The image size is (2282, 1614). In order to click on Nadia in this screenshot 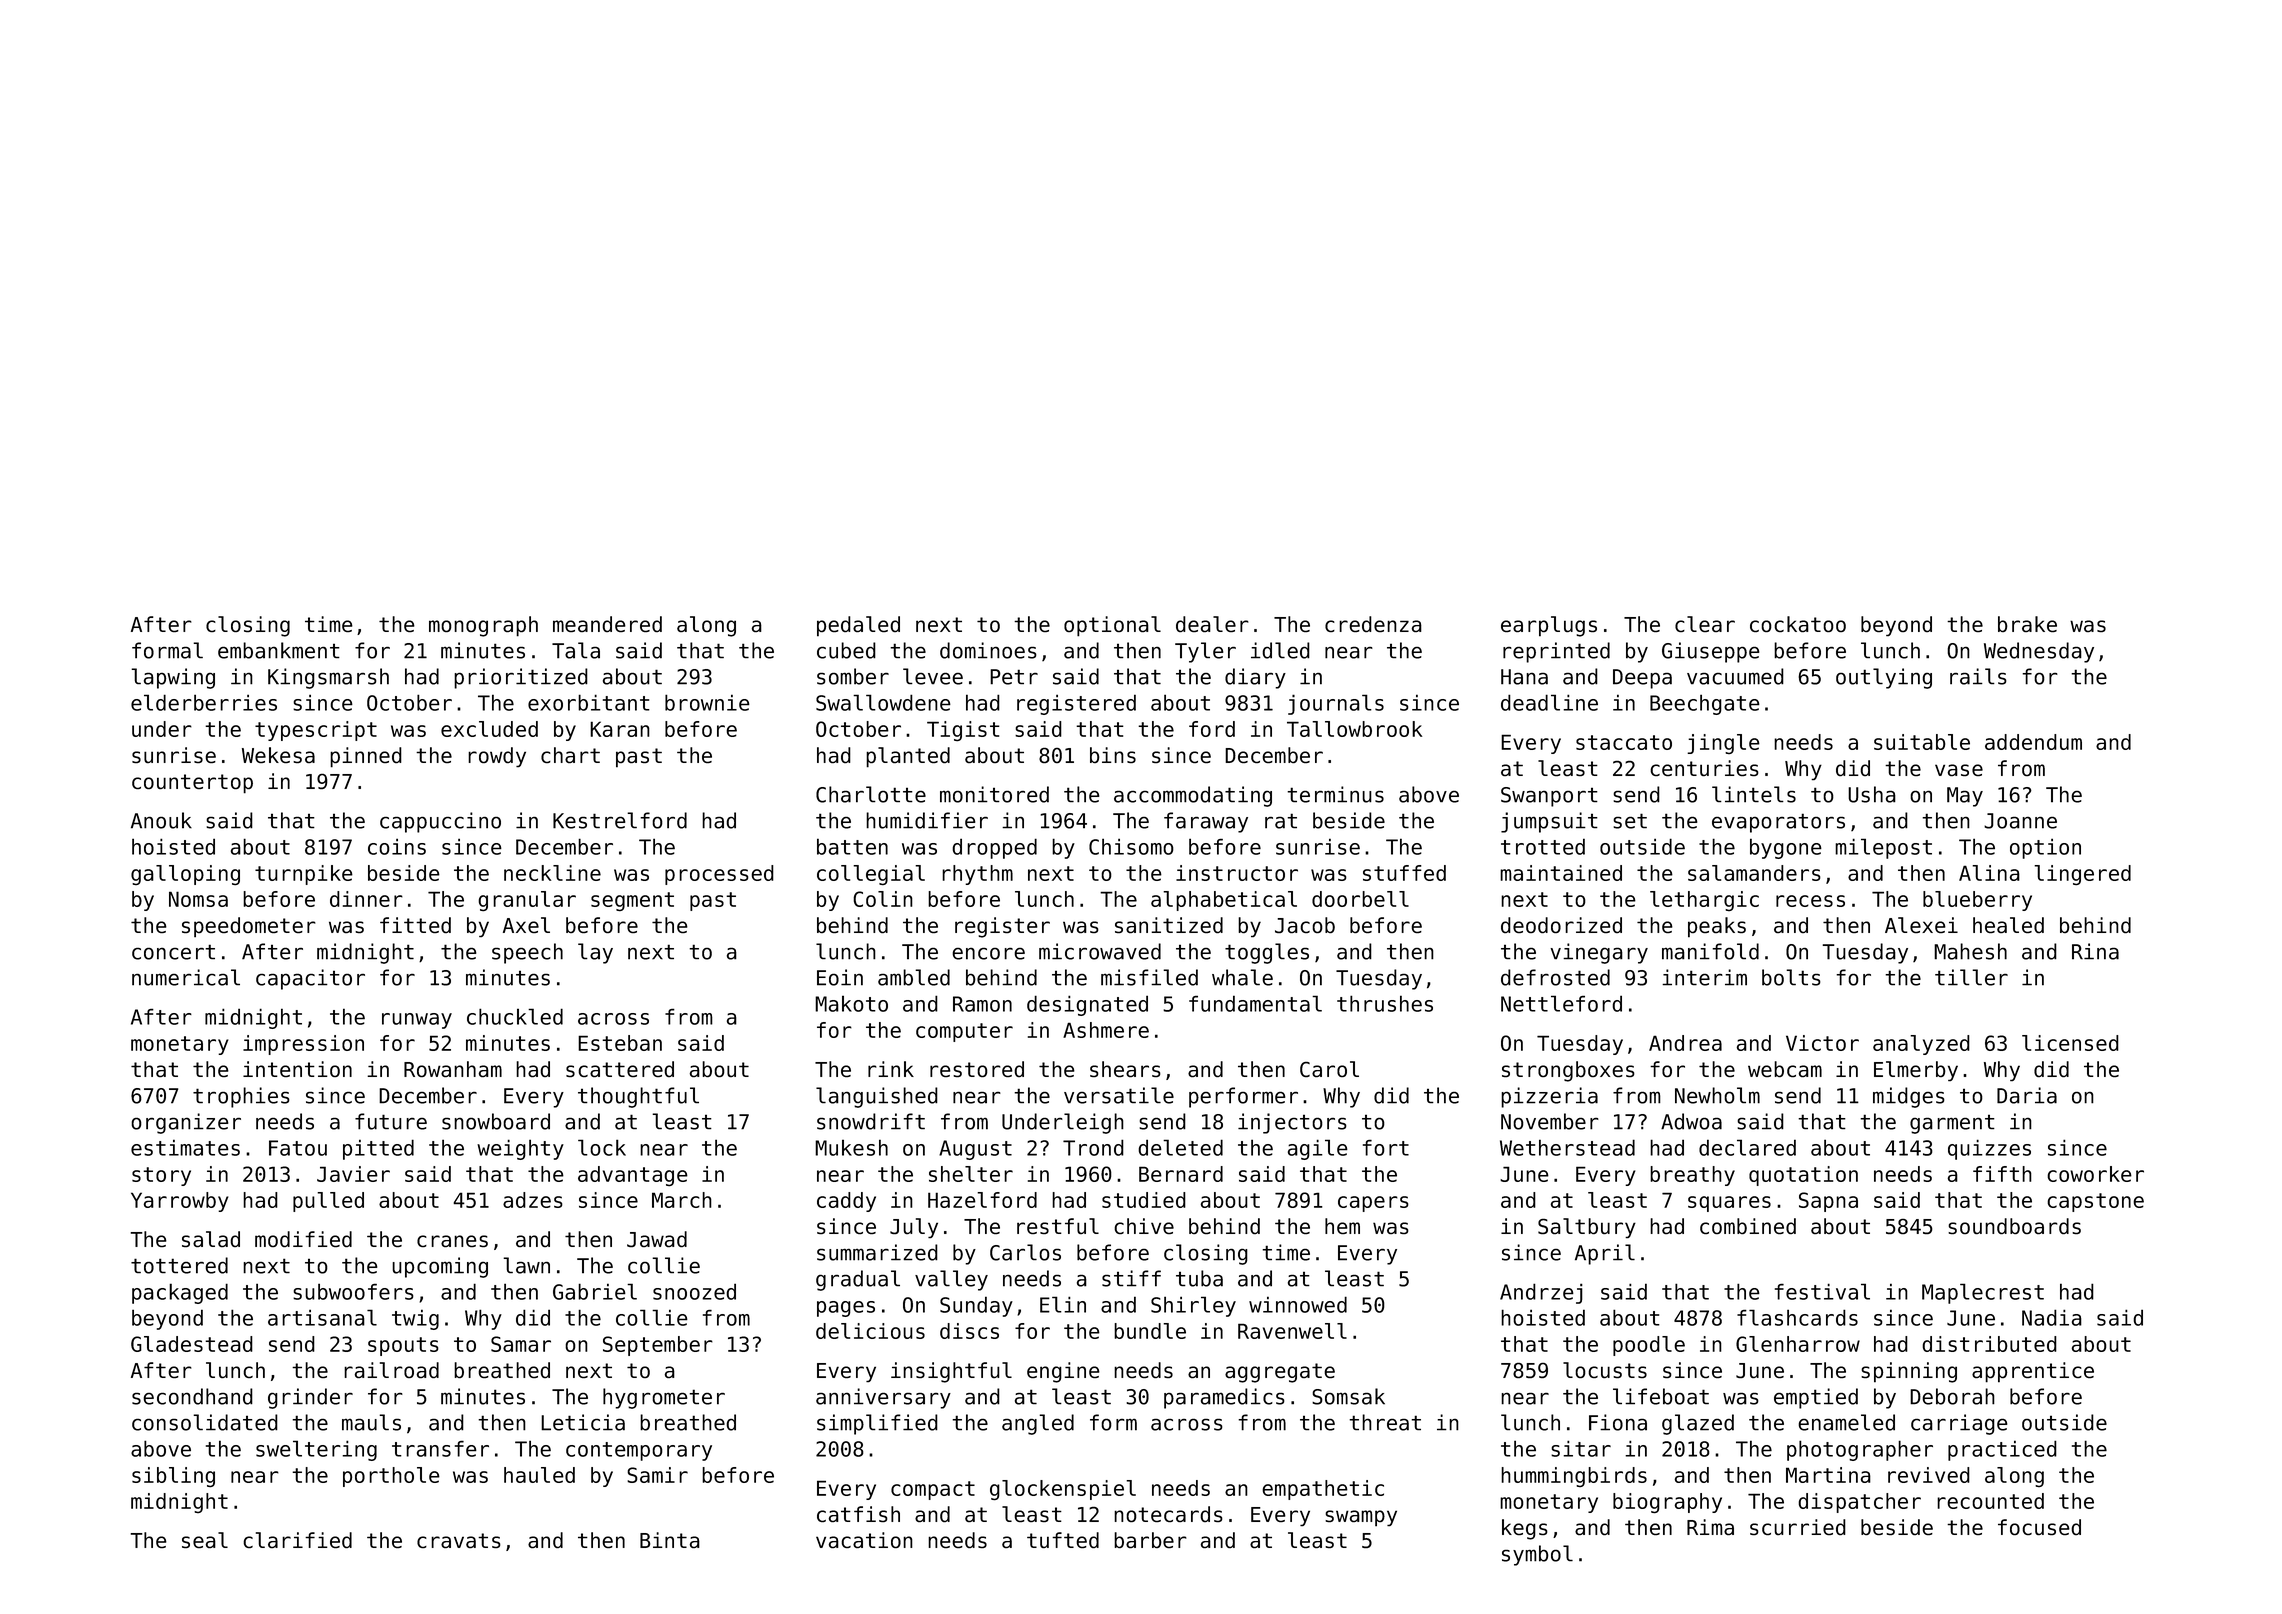, I will do `click(2052, 1317)`.
